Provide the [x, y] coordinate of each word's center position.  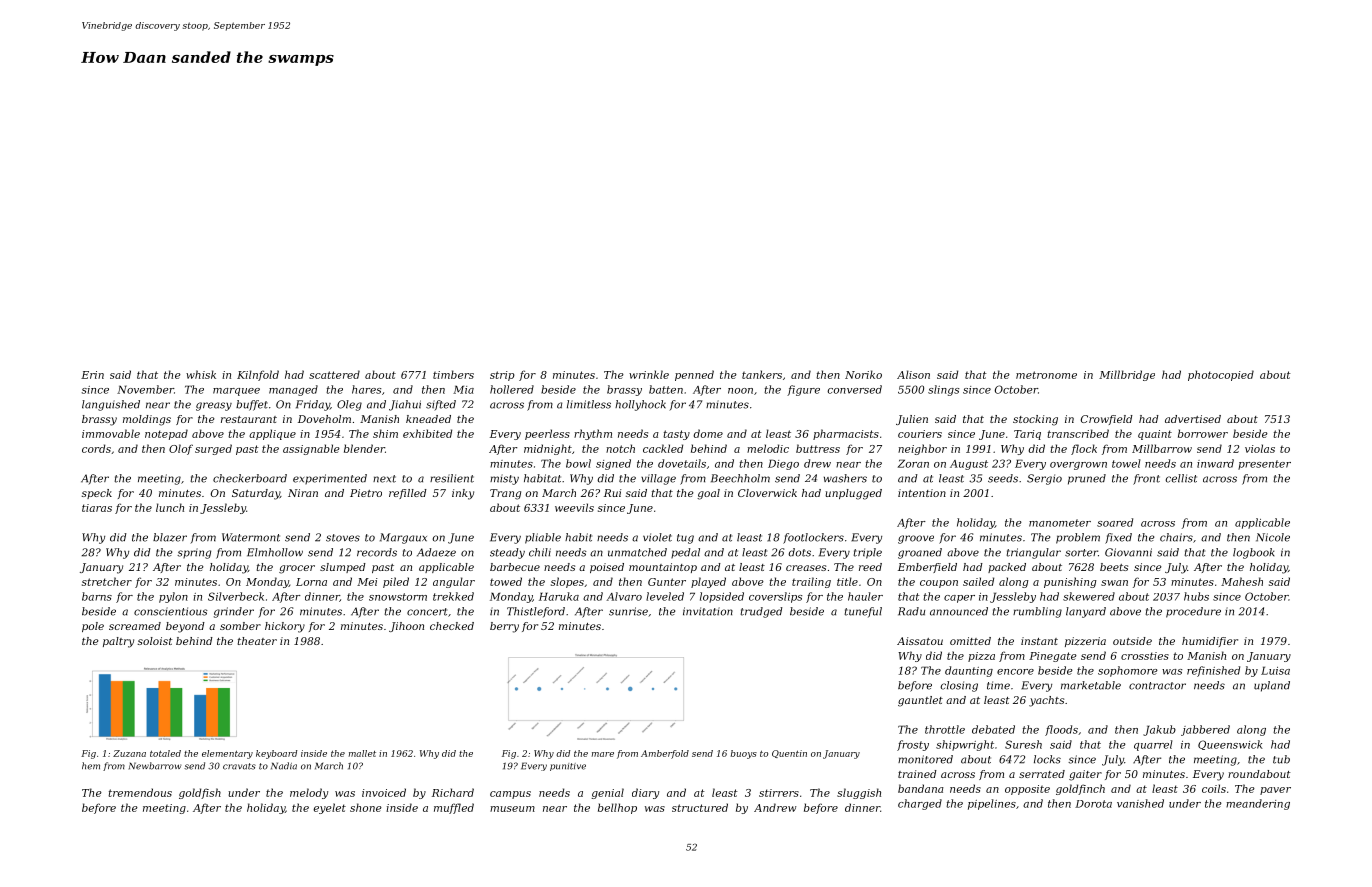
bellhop [617, 808]
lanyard [1086, 612]
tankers [762, 374]
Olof [181, 449]
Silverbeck [236, 596]
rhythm [593, 434]
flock [1084, 449]
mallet [362, 753]
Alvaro [624, 596]
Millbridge [1127, 375]
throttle [945, 729]
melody [309, 793]
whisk [201, 374]
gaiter [1085, 775]
